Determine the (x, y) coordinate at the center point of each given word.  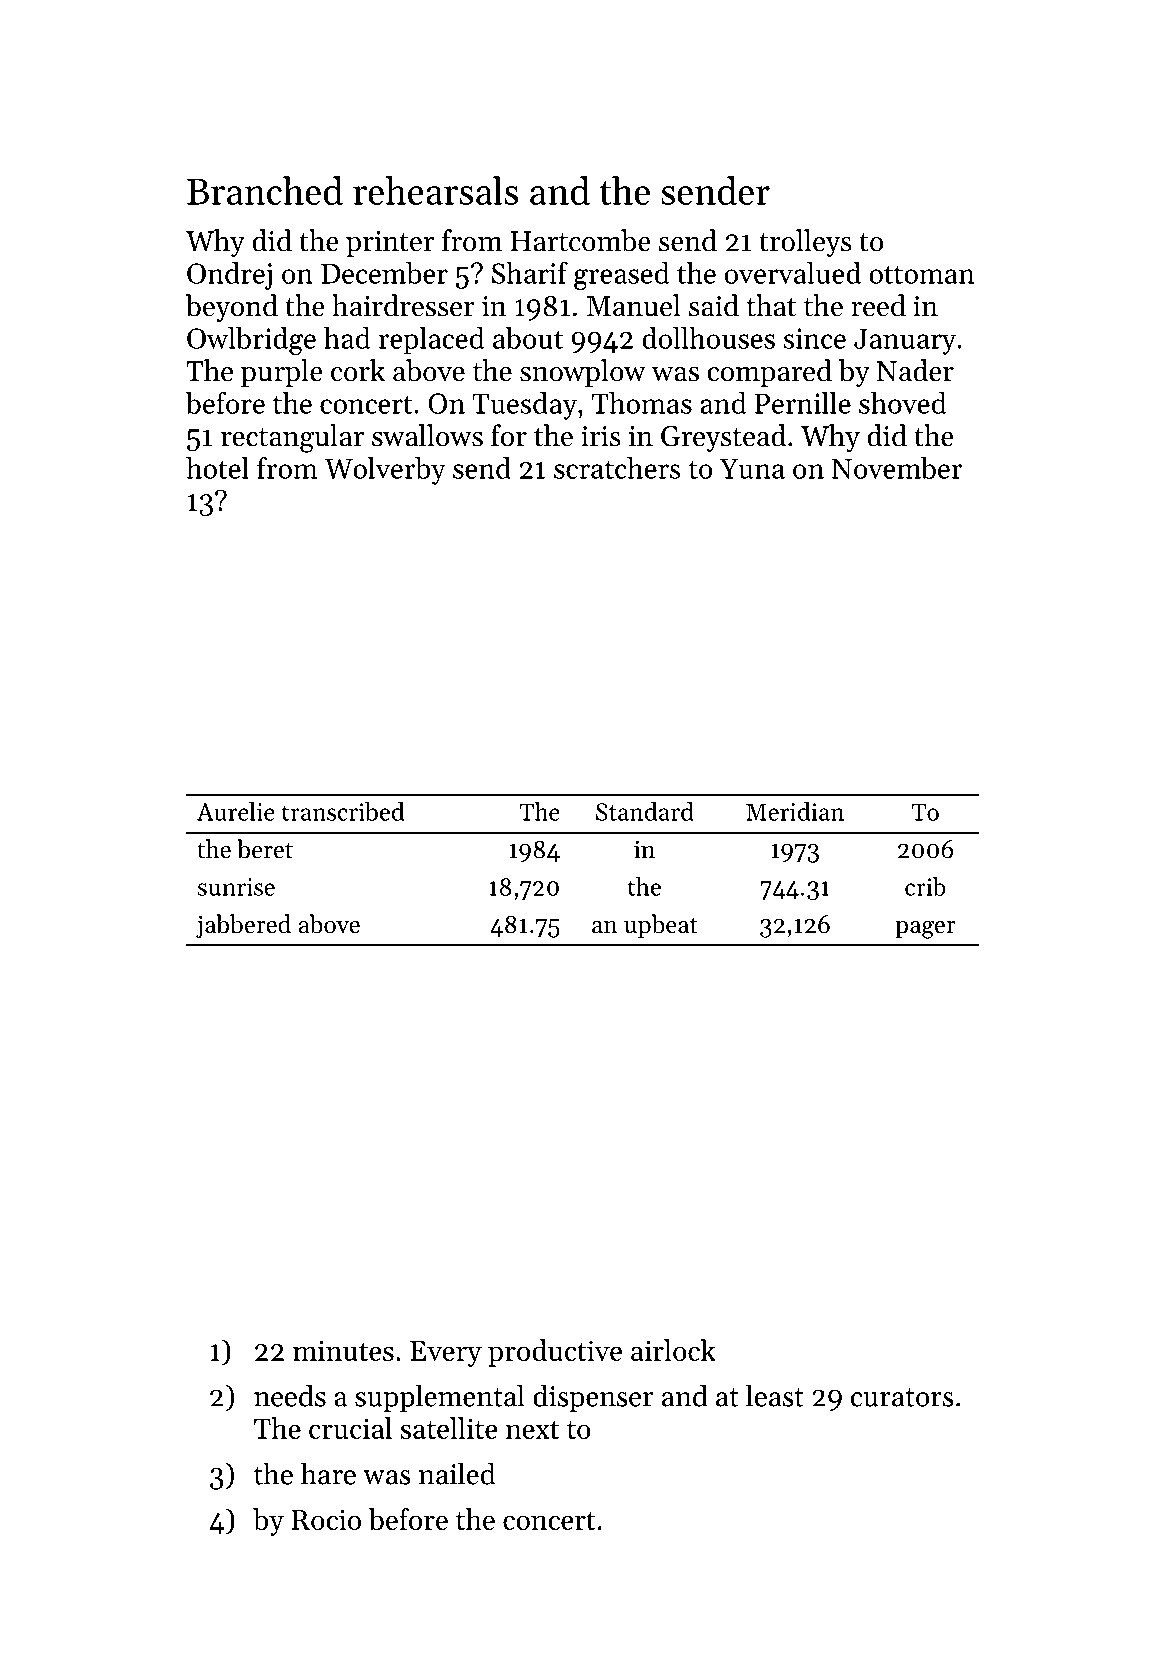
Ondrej (229, 276)
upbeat (661, 926)
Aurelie (236, 811)
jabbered (243, 926)
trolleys (805, 243)
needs (290, 1395)
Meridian (795, 811)
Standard (645, 811)
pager (925, 930)
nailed (457, 1473)
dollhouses (708, 338)
